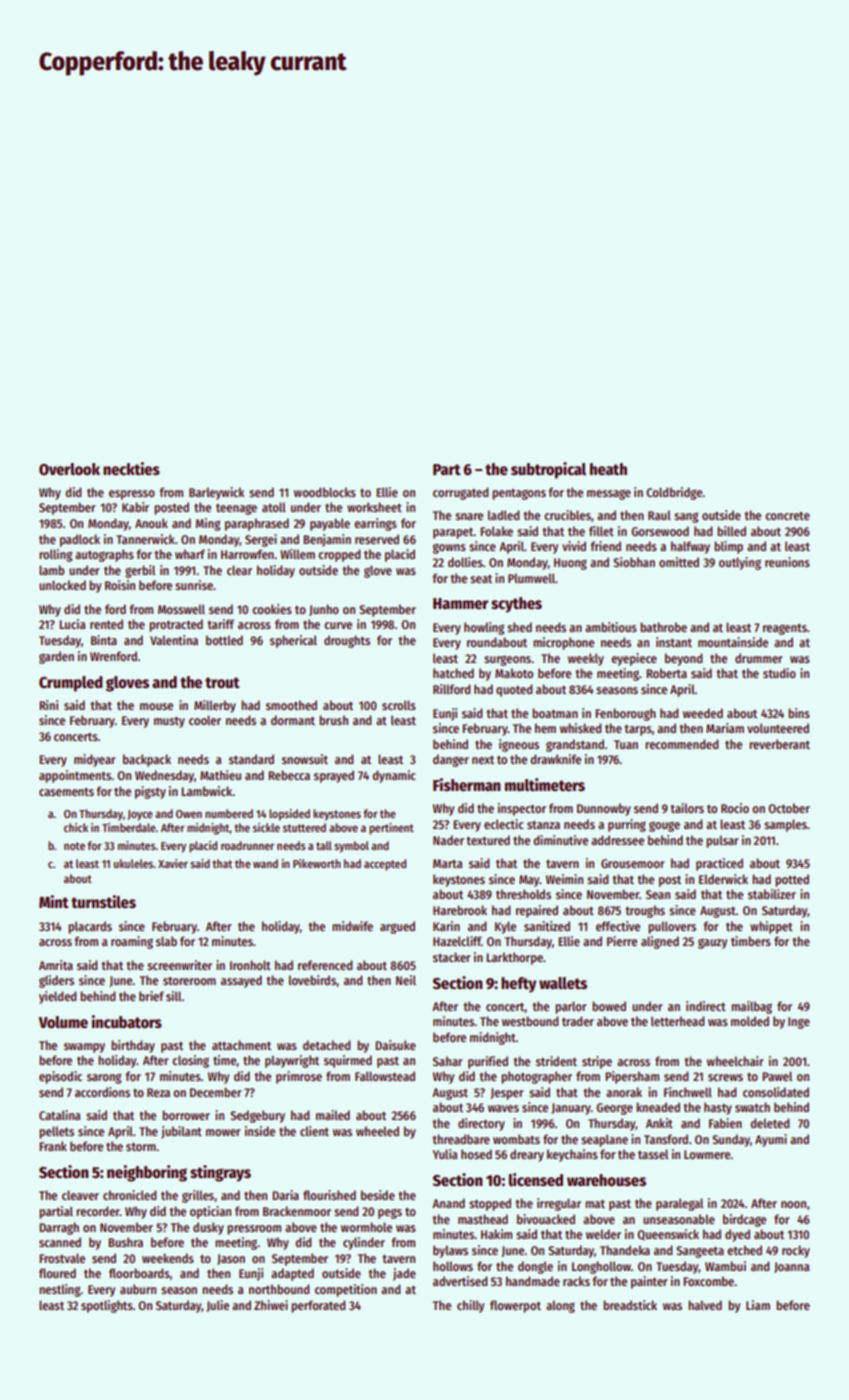 Image resolution: width=849 pixels, height=1400 pixels. What do you see at coordinates (190, 1061) in the page?
I see `closing` at bounding box center [190, 1061].
